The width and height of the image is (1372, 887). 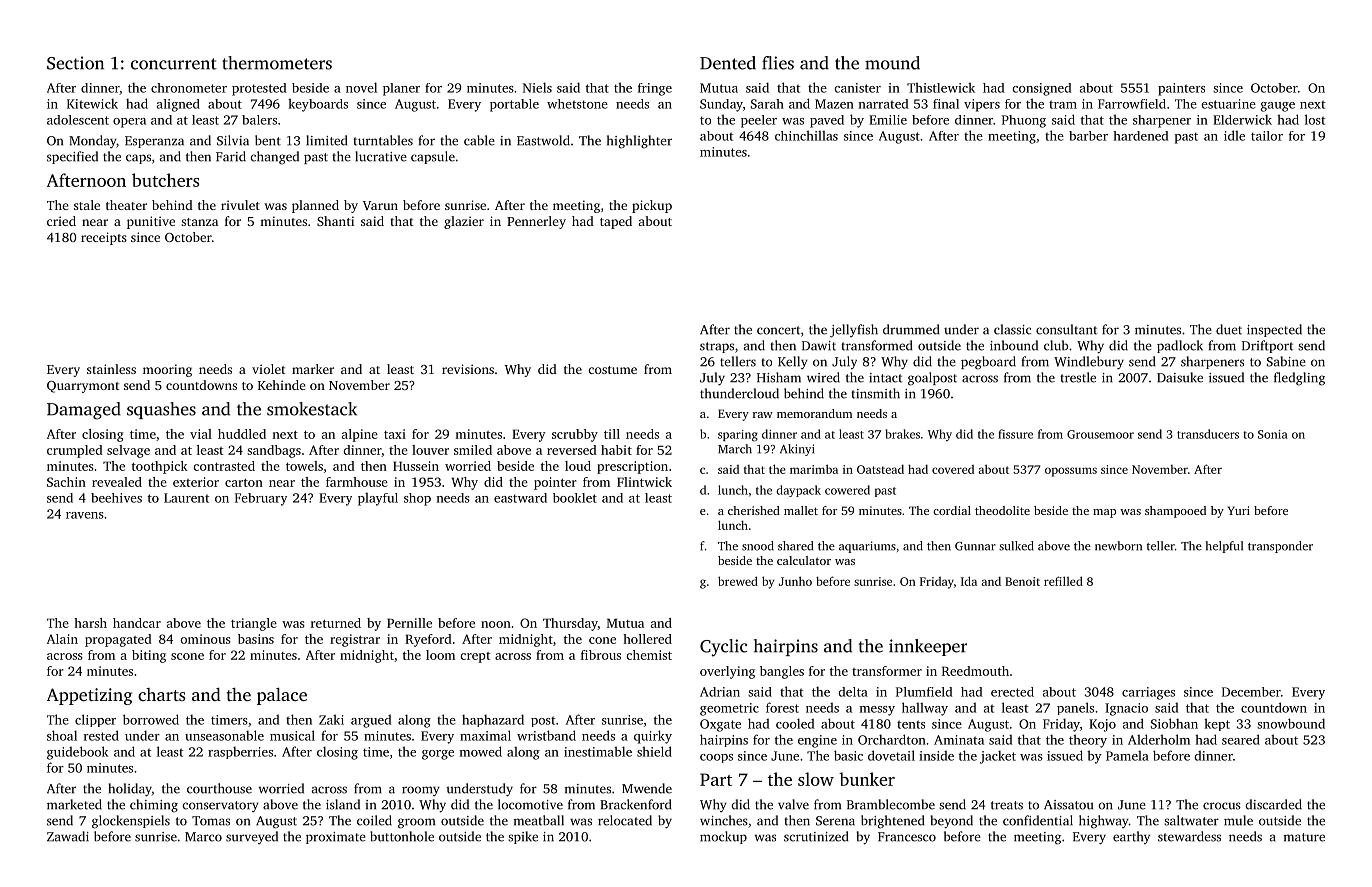 What do you see at coordinates (1299, 379) in the image?
I see `fledgling` at bounding box center [1299, 379].
